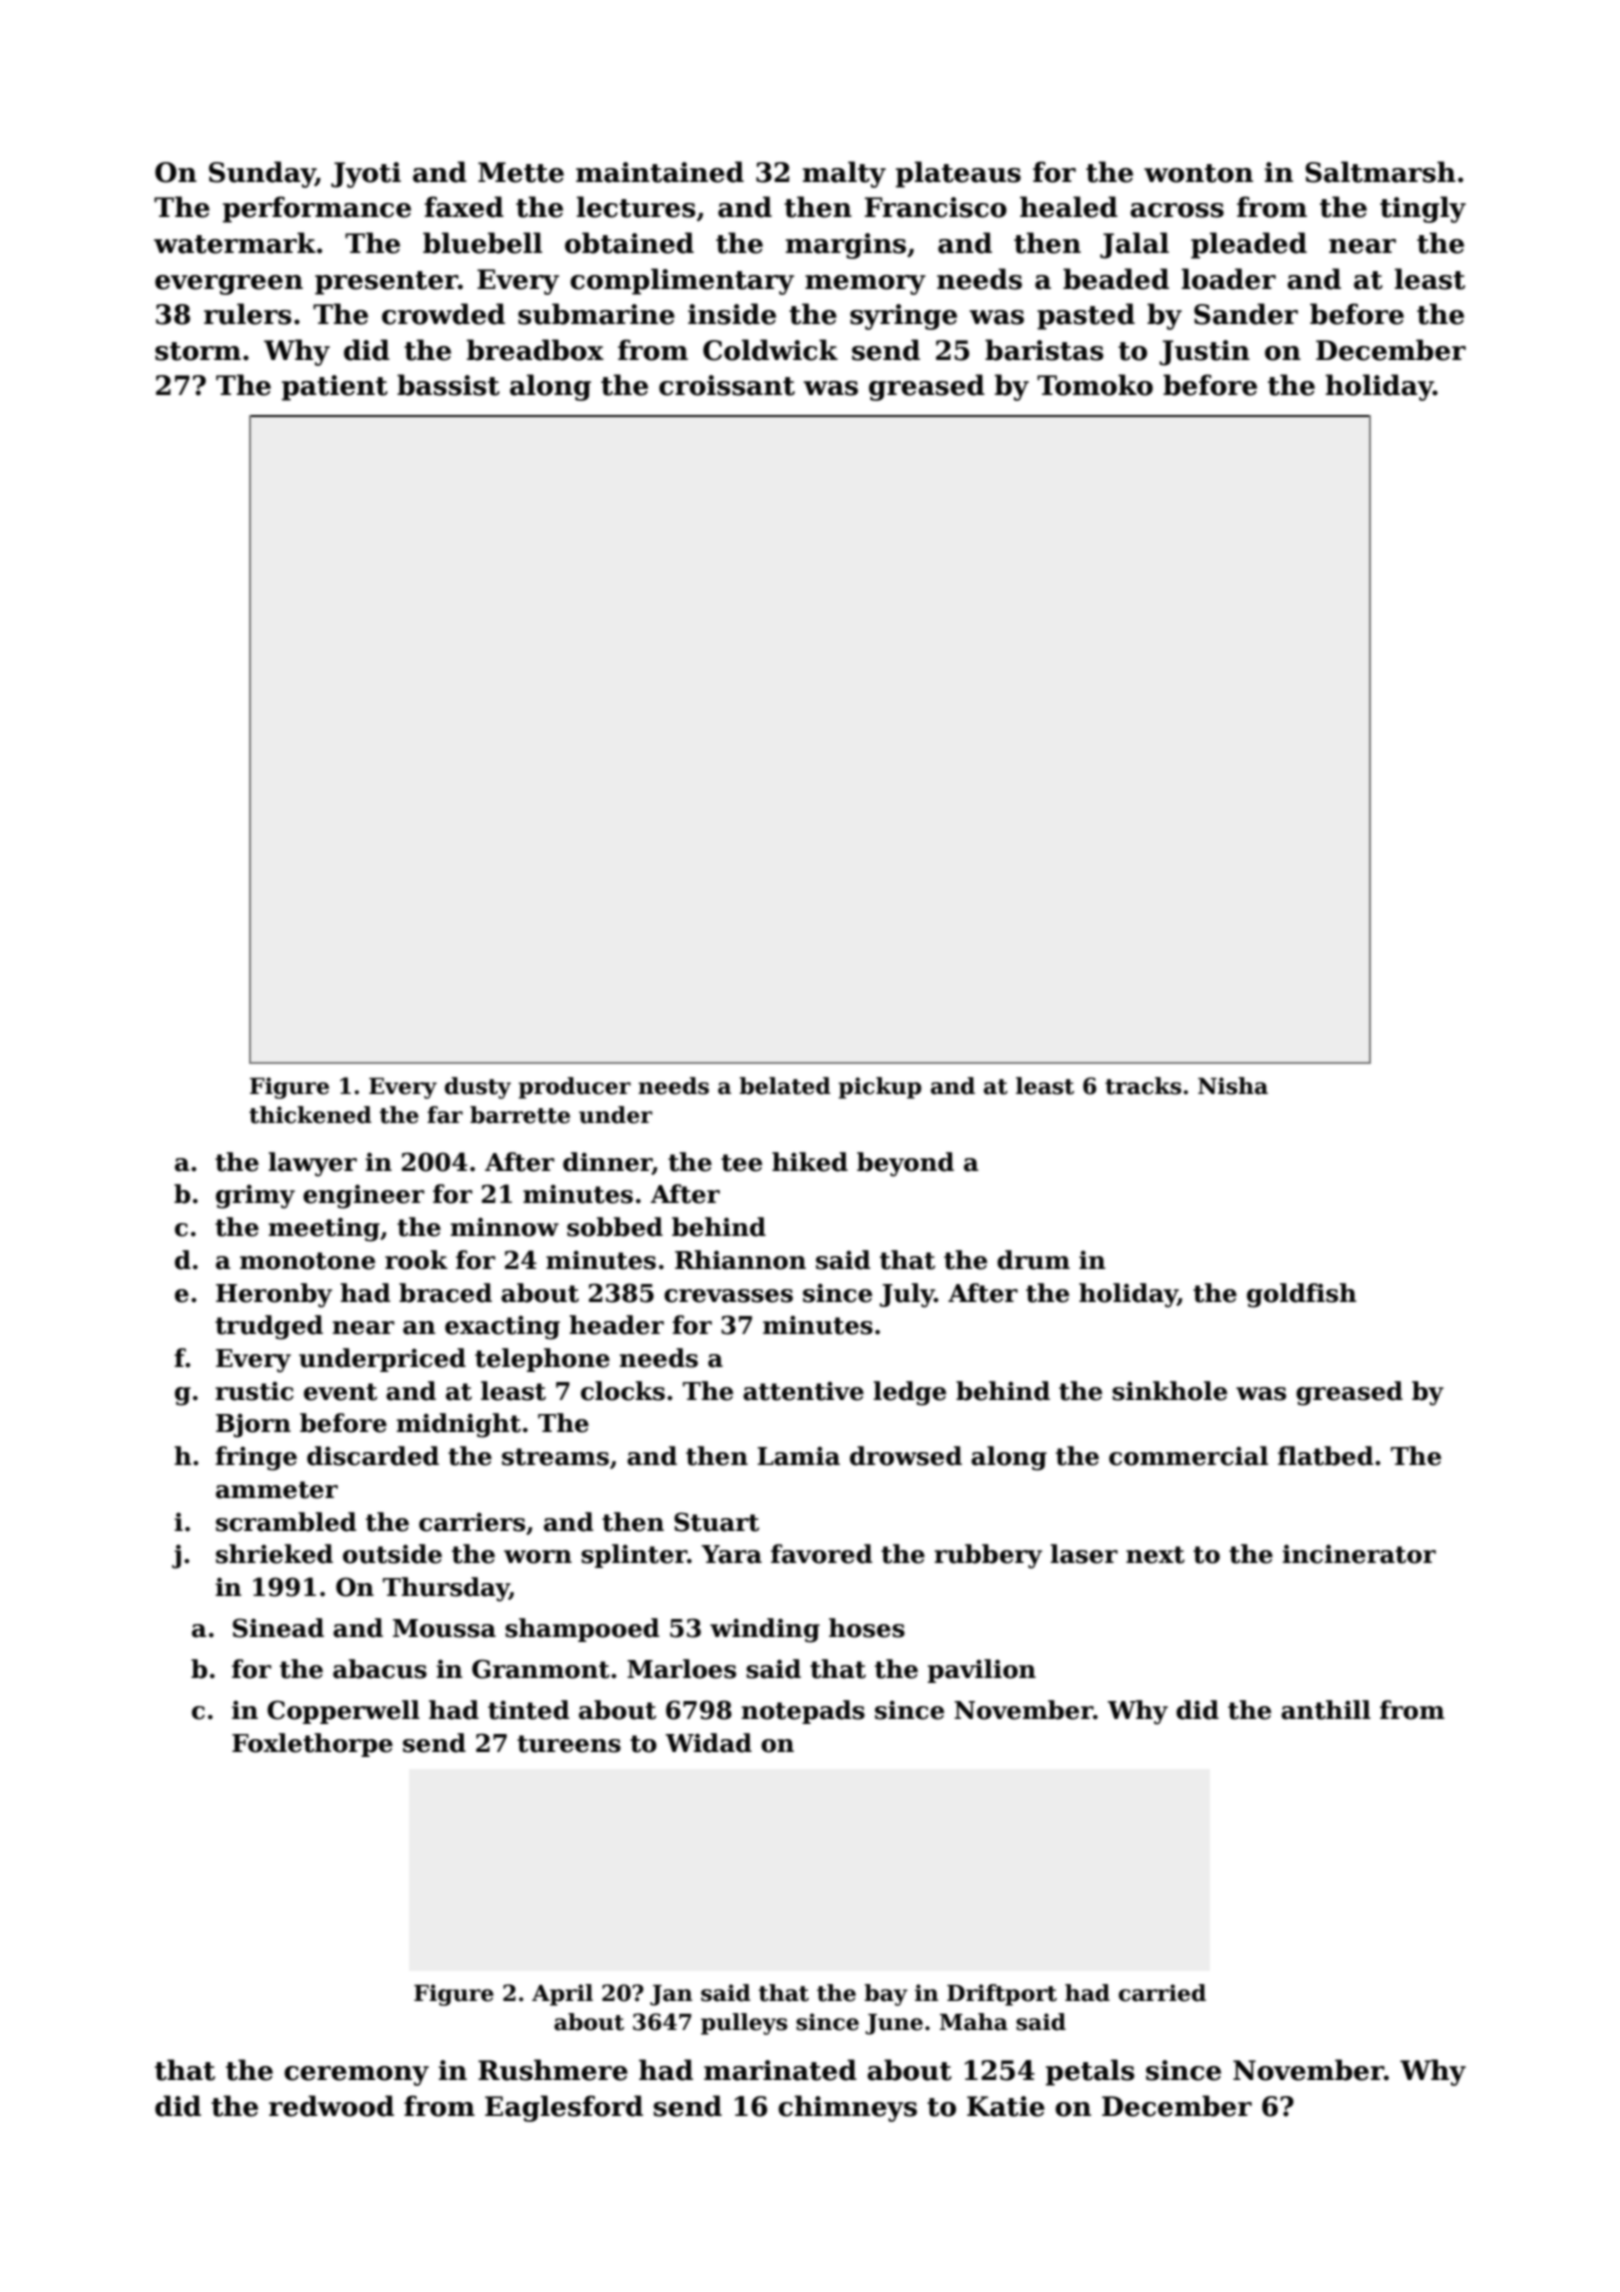  I want to click on anthill, so click(1326, 1710).
